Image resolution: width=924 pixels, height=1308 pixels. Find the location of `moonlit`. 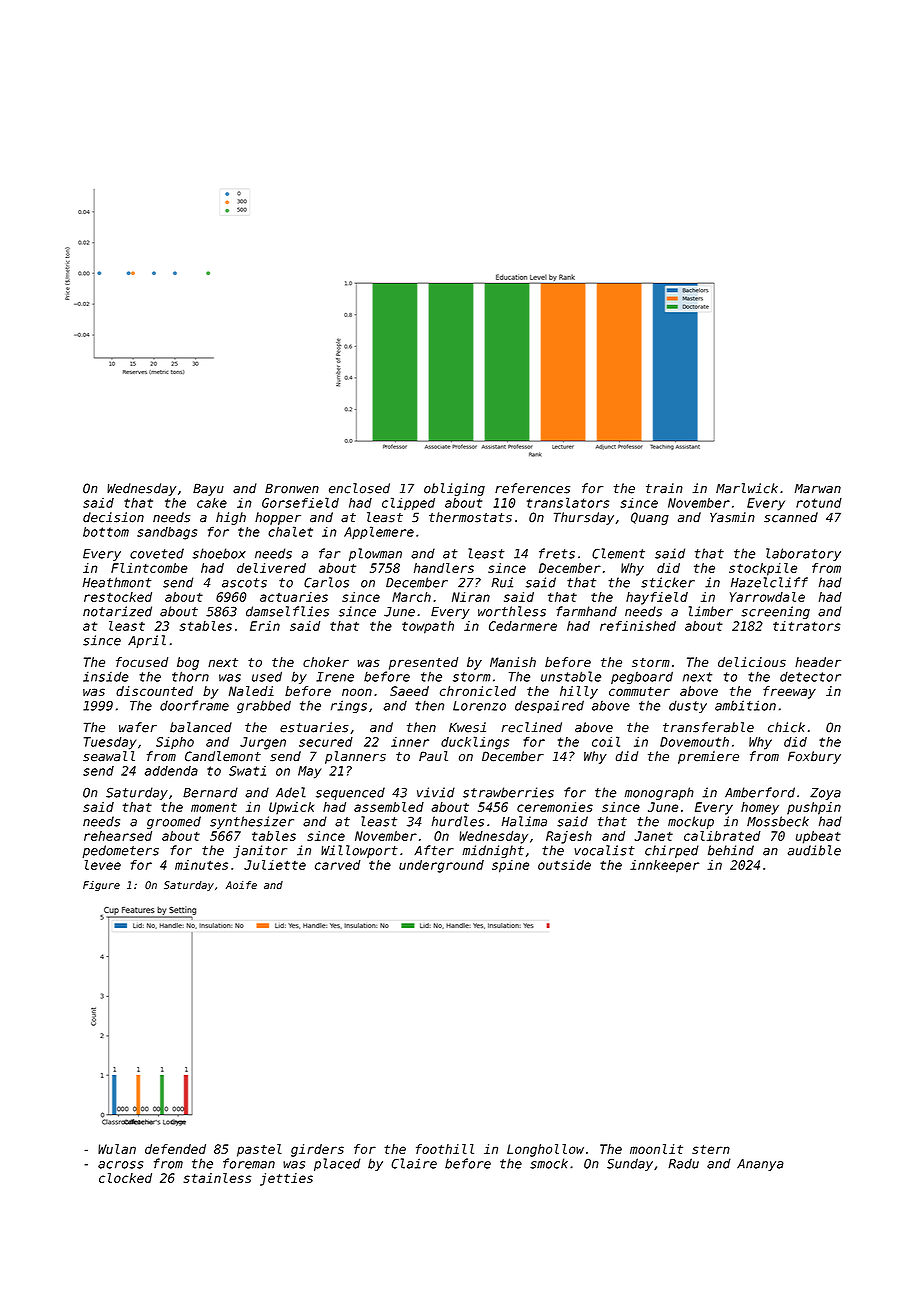

moonlit is located at coordinates (656, 1149).
